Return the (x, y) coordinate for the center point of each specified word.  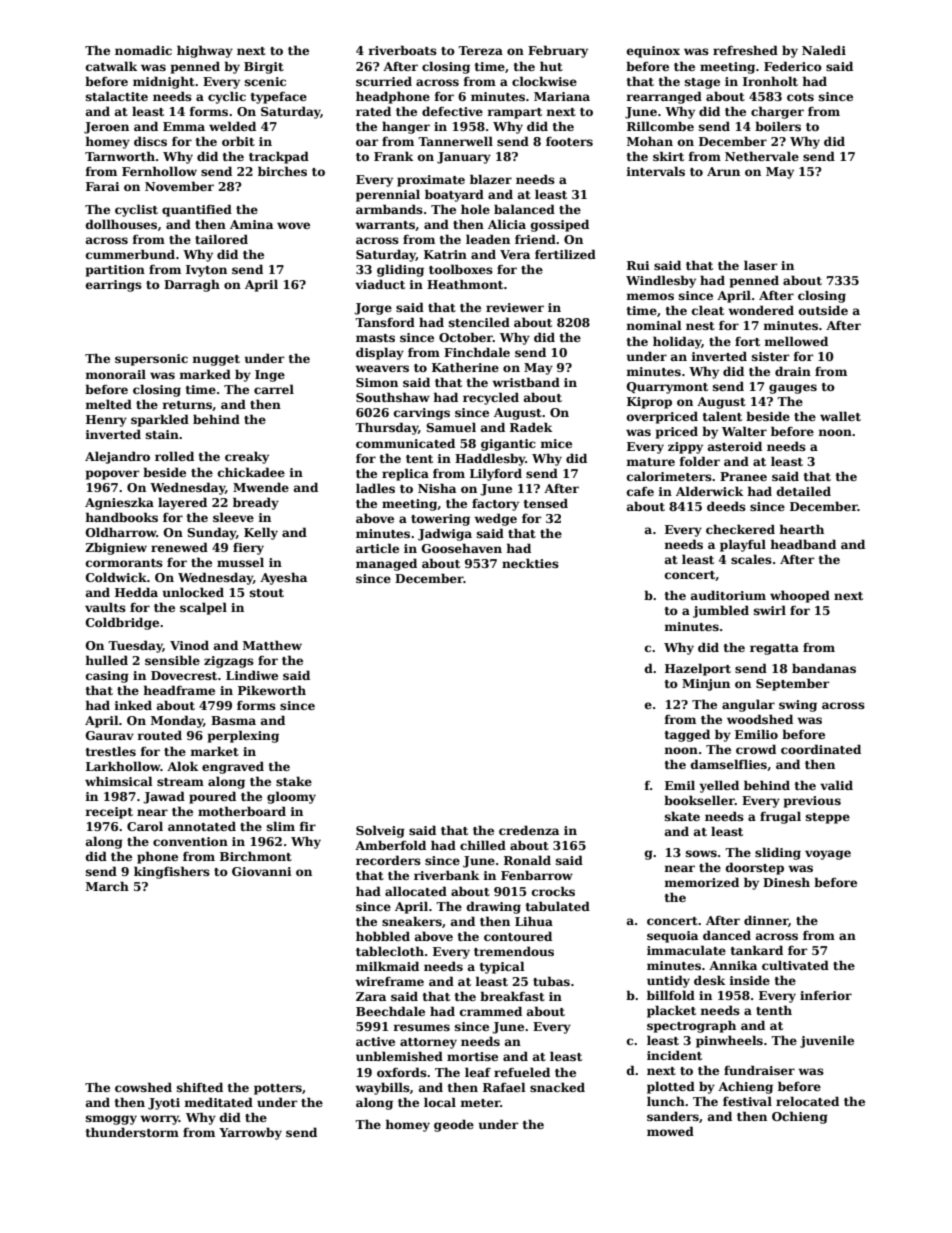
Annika (733, 965)
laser (760, 265)
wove (293, 225)
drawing (494, 907)
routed (159, 735)
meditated (218, 1102)
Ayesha (283, 578)
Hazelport (698, 669)
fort (747, 341)
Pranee (743, 476)
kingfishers (172, 872)
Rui (638, 265)
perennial (388, 195)
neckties (530, 563)
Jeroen (106, 128)
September (792, 684)
